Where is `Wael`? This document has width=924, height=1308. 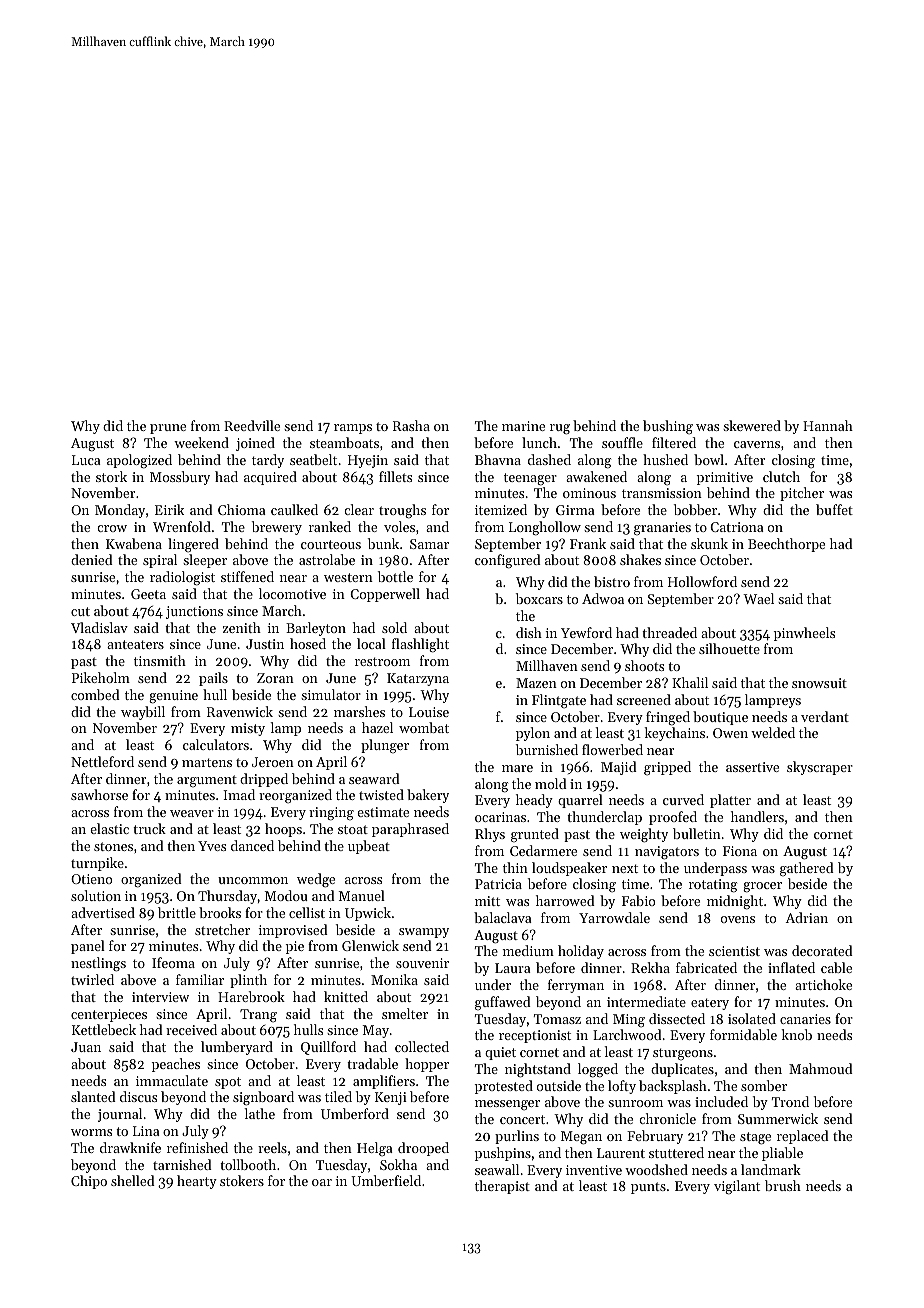
Wael is located at coordinates (758, 598).
